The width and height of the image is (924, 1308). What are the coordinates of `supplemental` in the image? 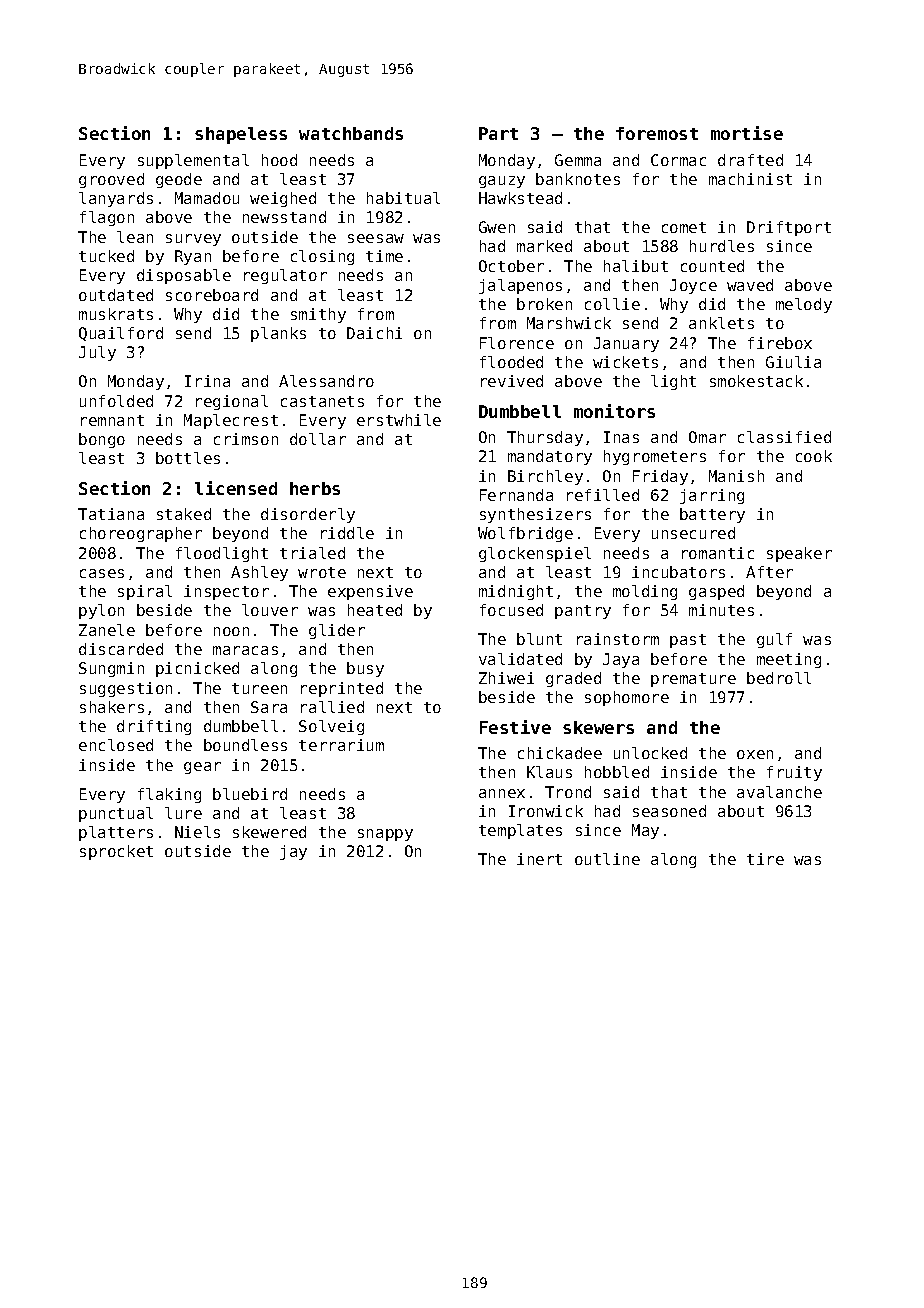 It's located at (193, 161).
